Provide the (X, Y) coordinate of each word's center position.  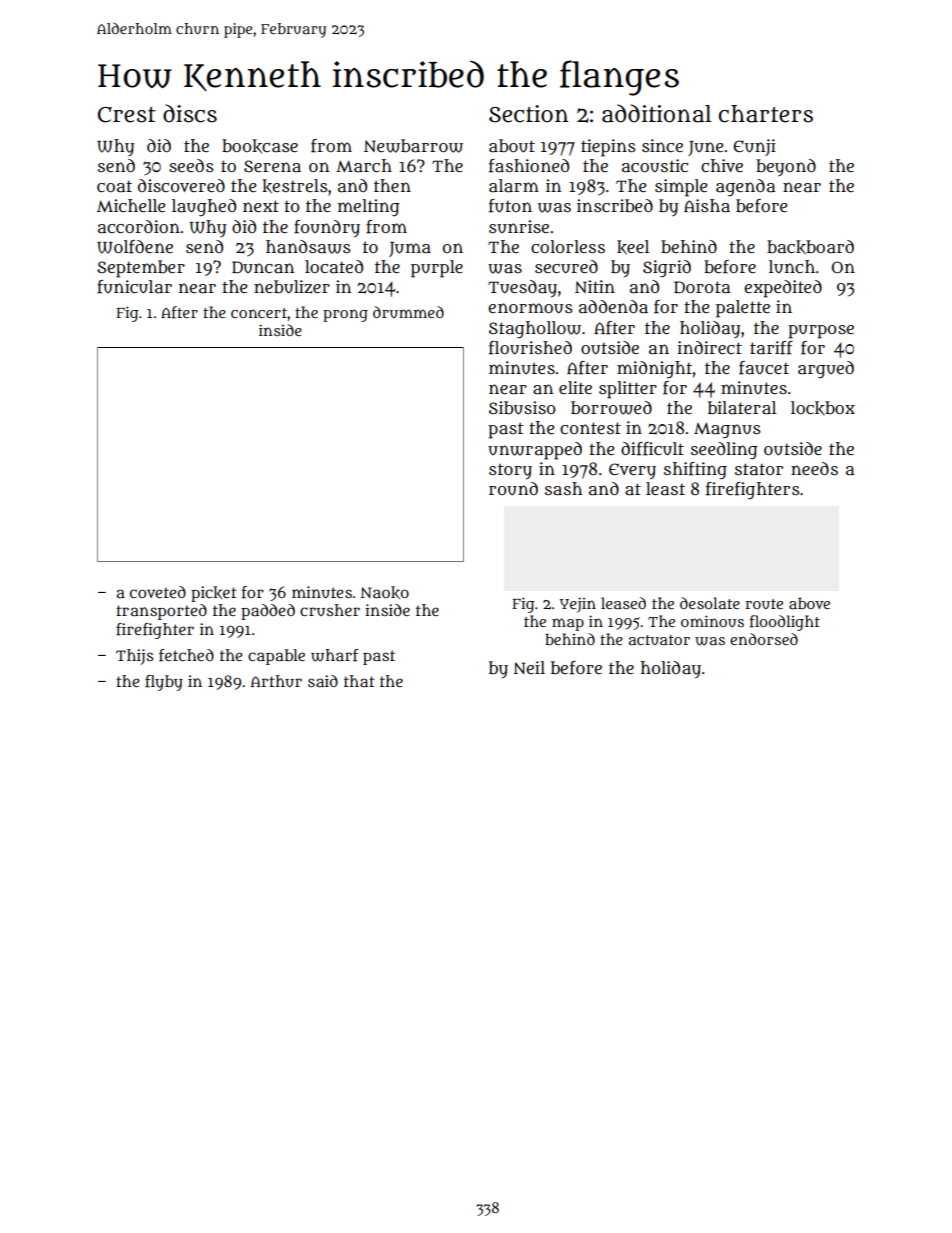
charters (766, 114)
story (510, 471)
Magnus (727, 431)
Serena (272, 166)
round (513, 488)
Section (528, 114)
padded (268, 612)
